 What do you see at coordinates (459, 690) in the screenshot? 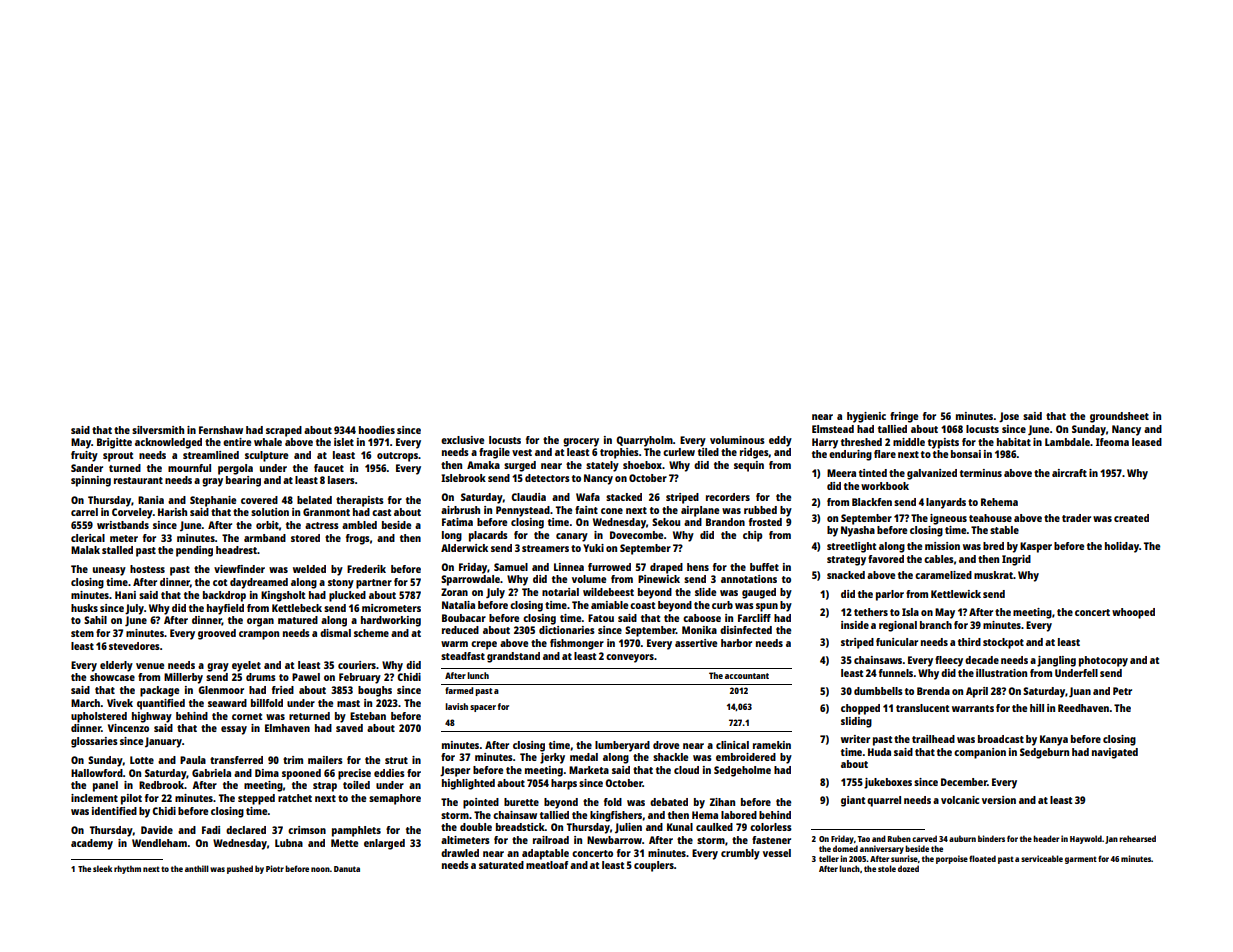
I see `farmed` at bounding box center [459, 690].
